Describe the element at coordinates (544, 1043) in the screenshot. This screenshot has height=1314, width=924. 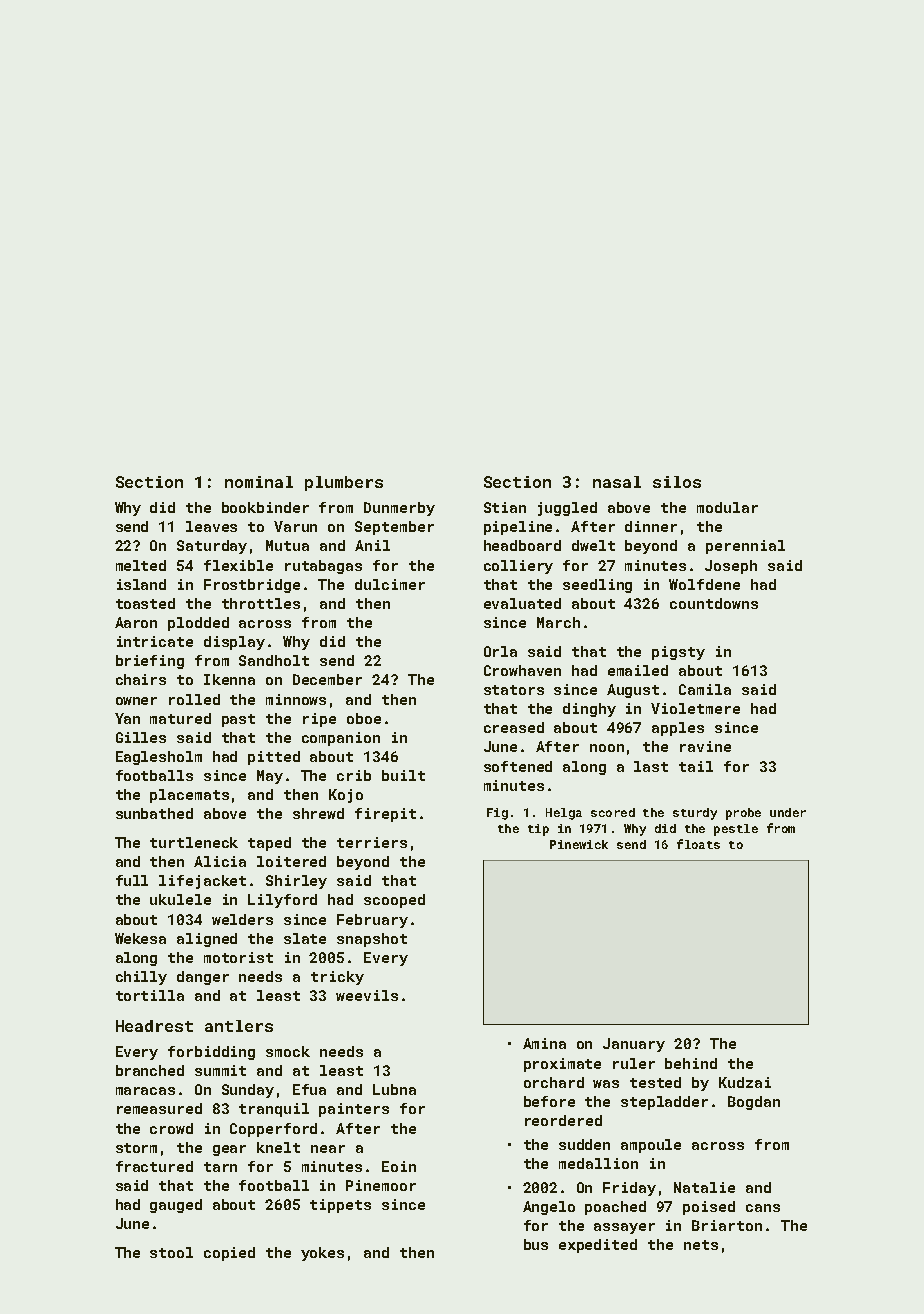
I see `Amina` at that location.
